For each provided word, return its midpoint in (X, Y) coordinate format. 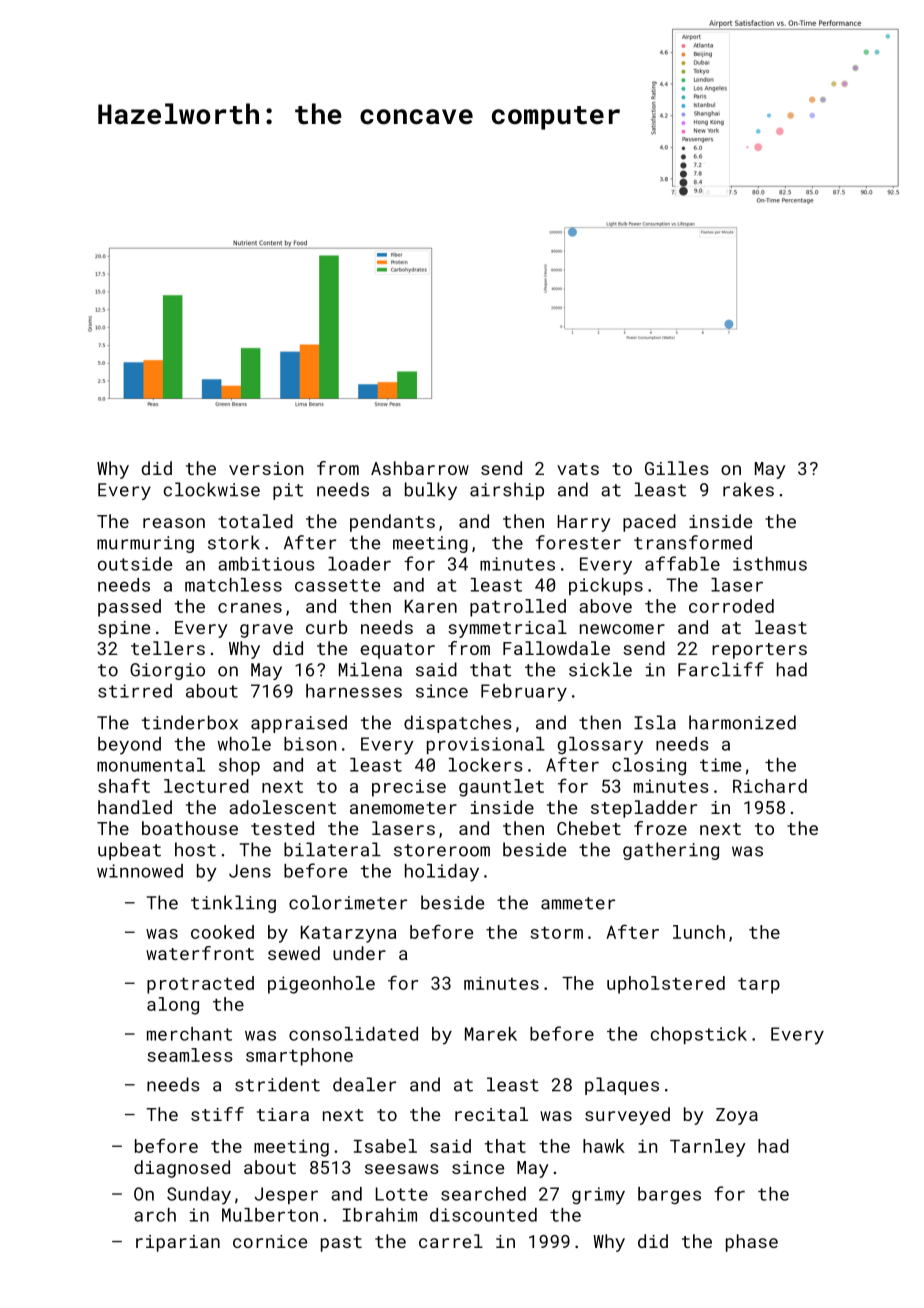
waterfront (200, 953)
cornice (270, 1241)
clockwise (212, 489)
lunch (699, 932)
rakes (748, 489)
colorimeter (348, 902)
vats (578, 469)
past (341, 1244)
